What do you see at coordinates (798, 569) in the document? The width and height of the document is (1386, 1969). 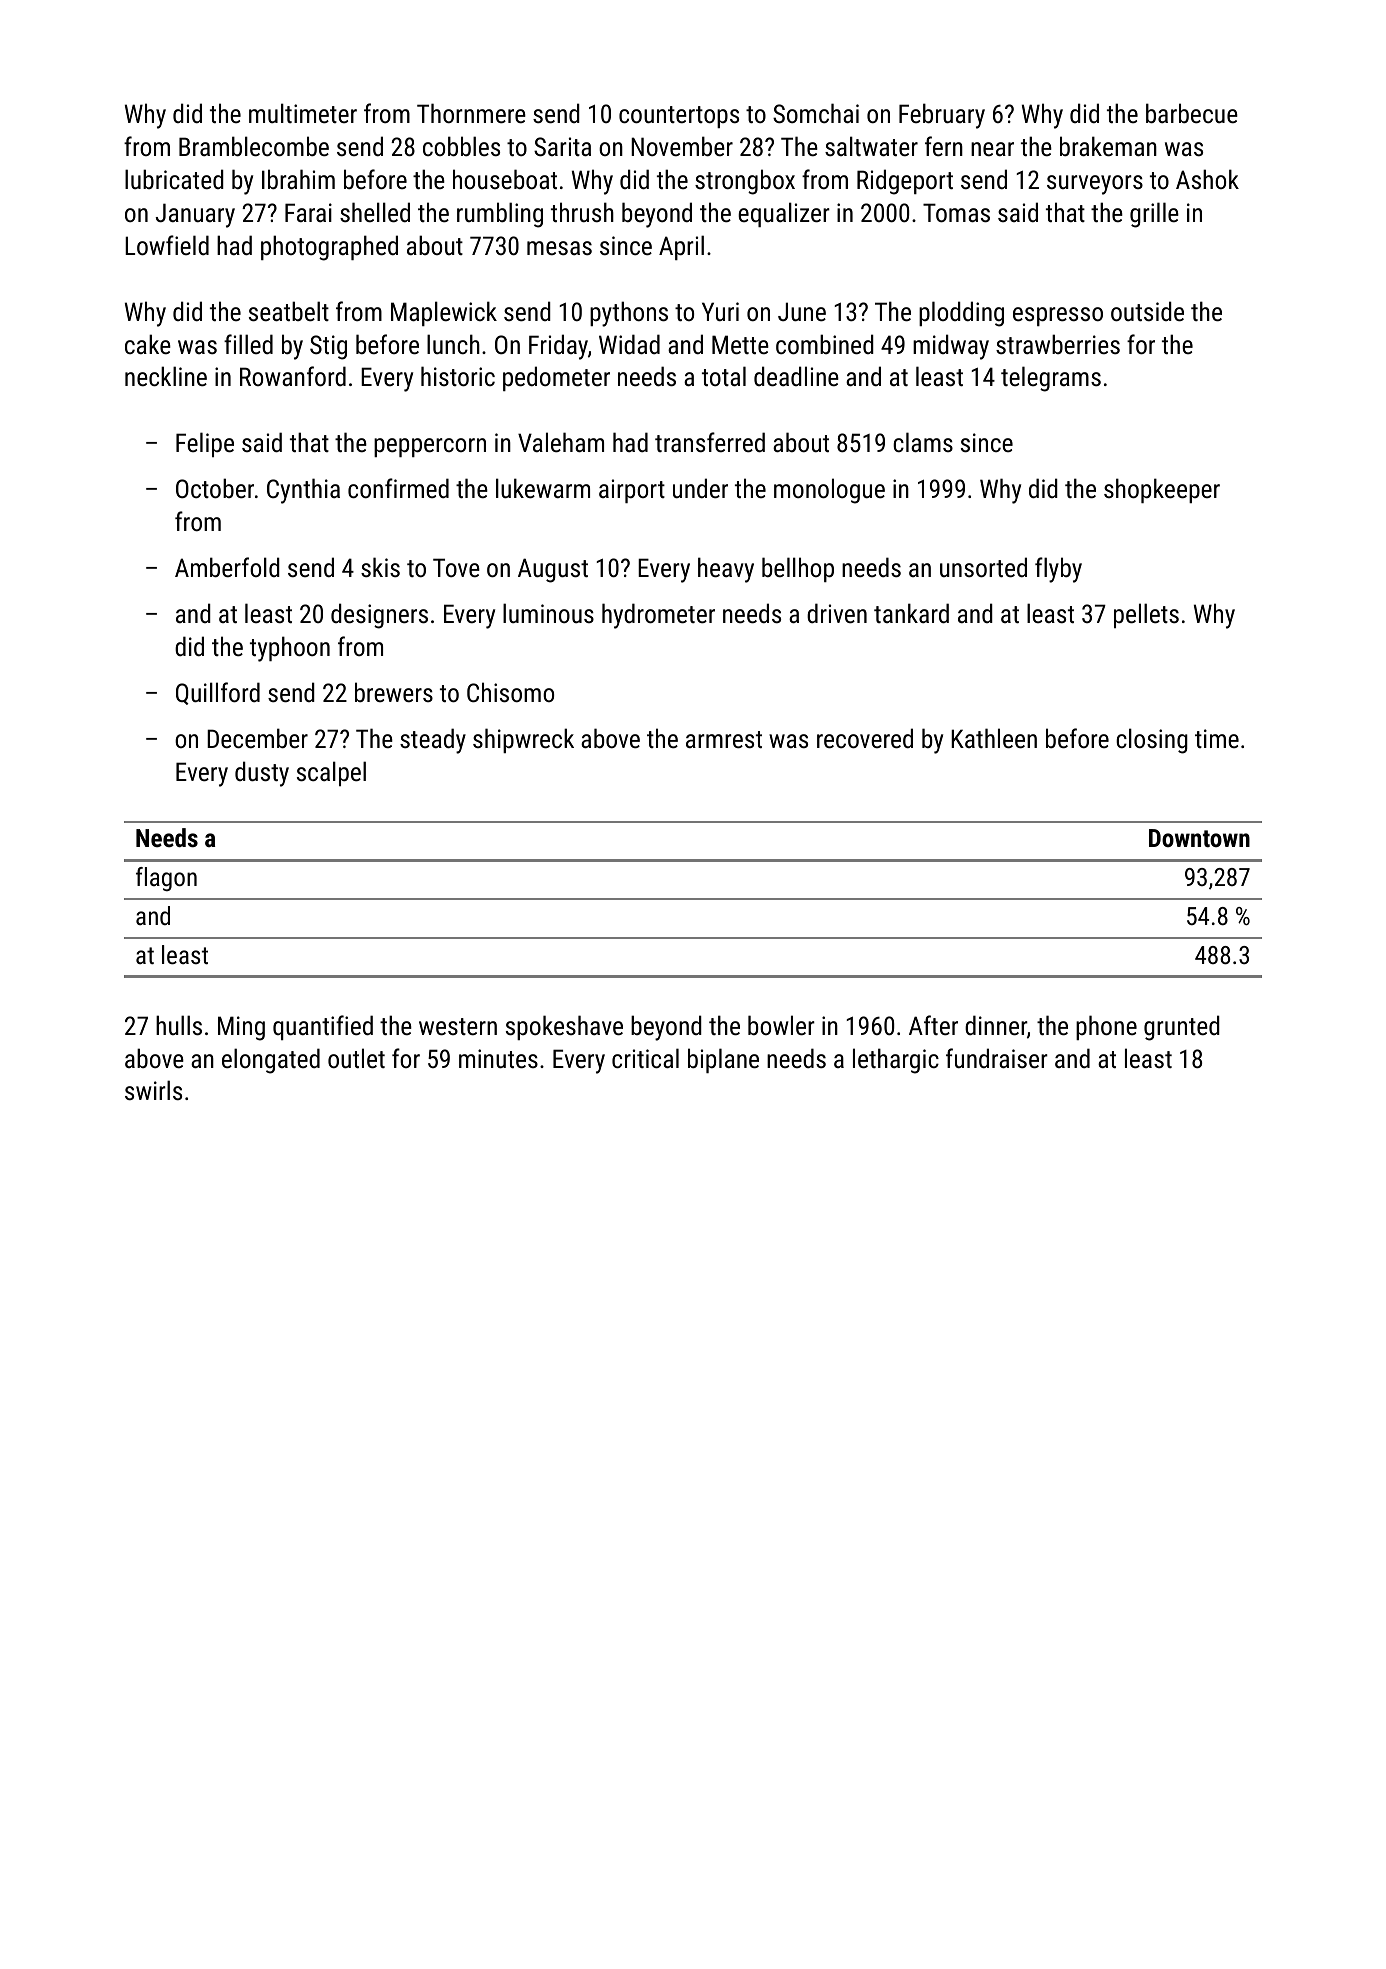 I see `bellhop` at bounding box center [798, 569].
